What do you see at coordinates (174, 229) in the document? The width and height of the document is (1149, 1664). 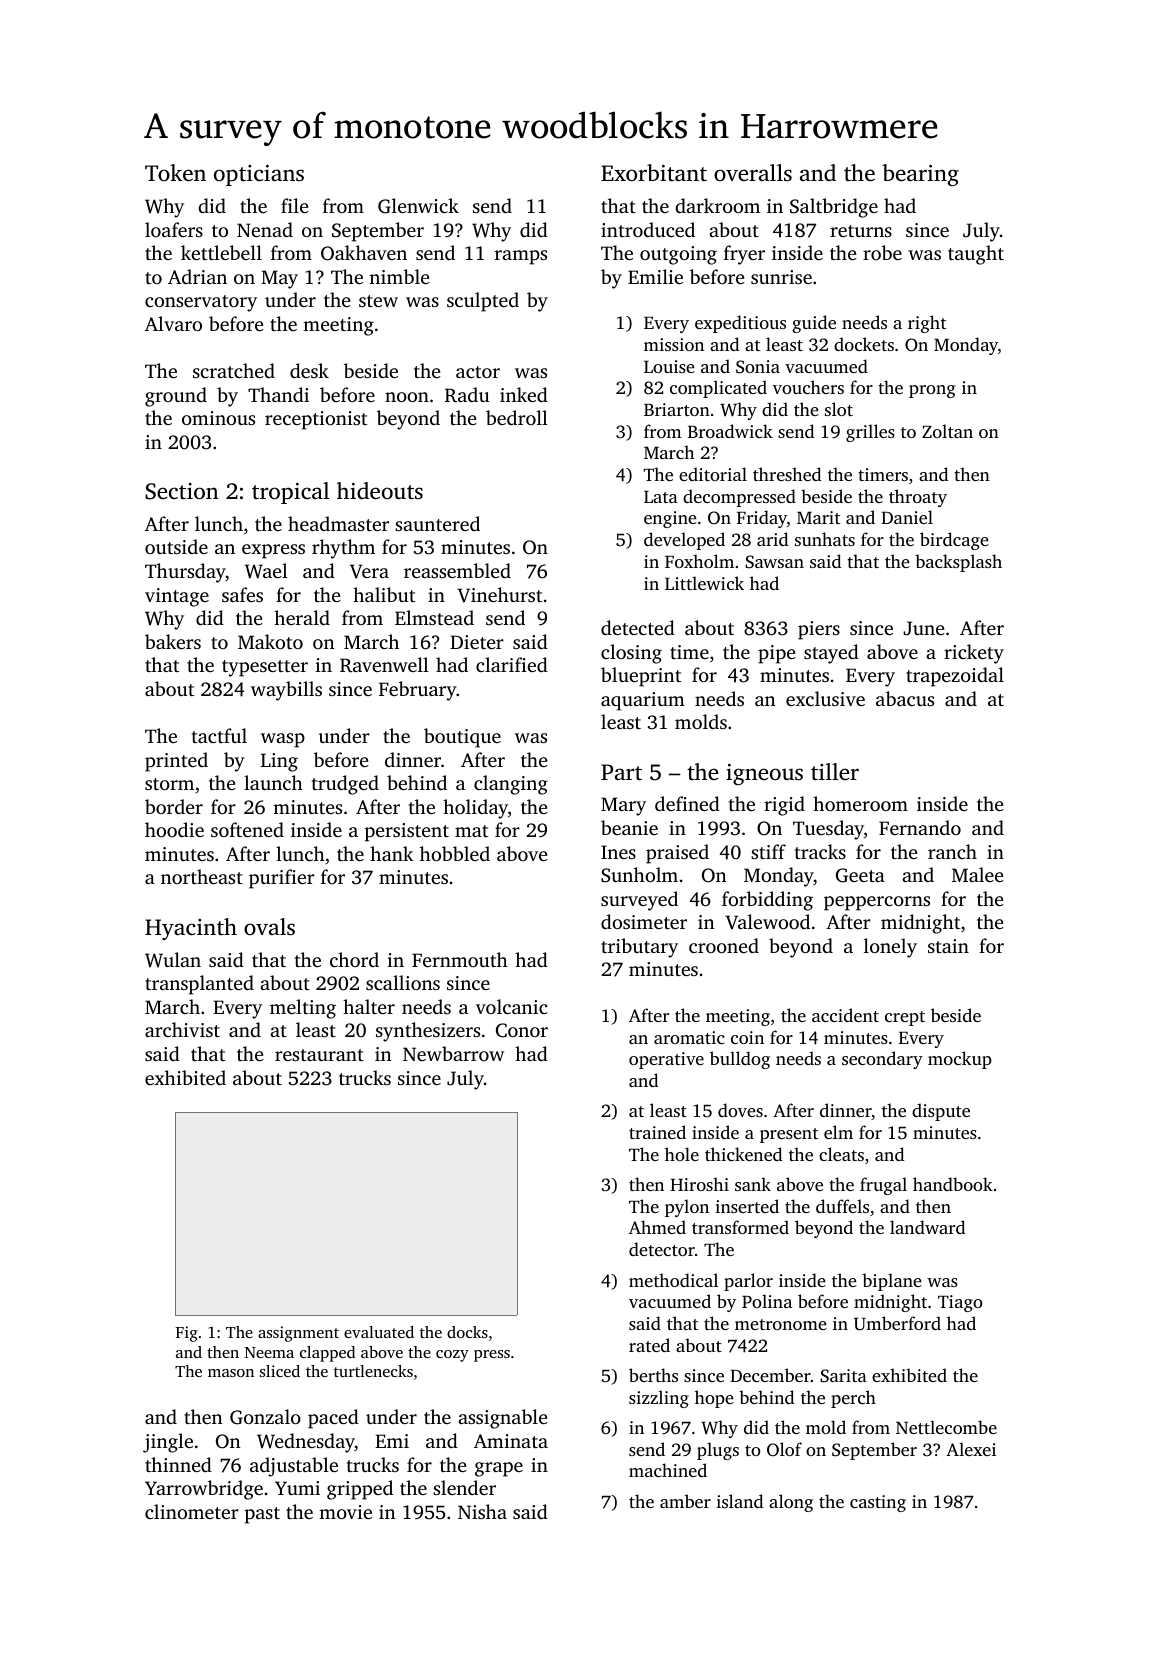 I see `loafers` at bounding box center [174, 229].
